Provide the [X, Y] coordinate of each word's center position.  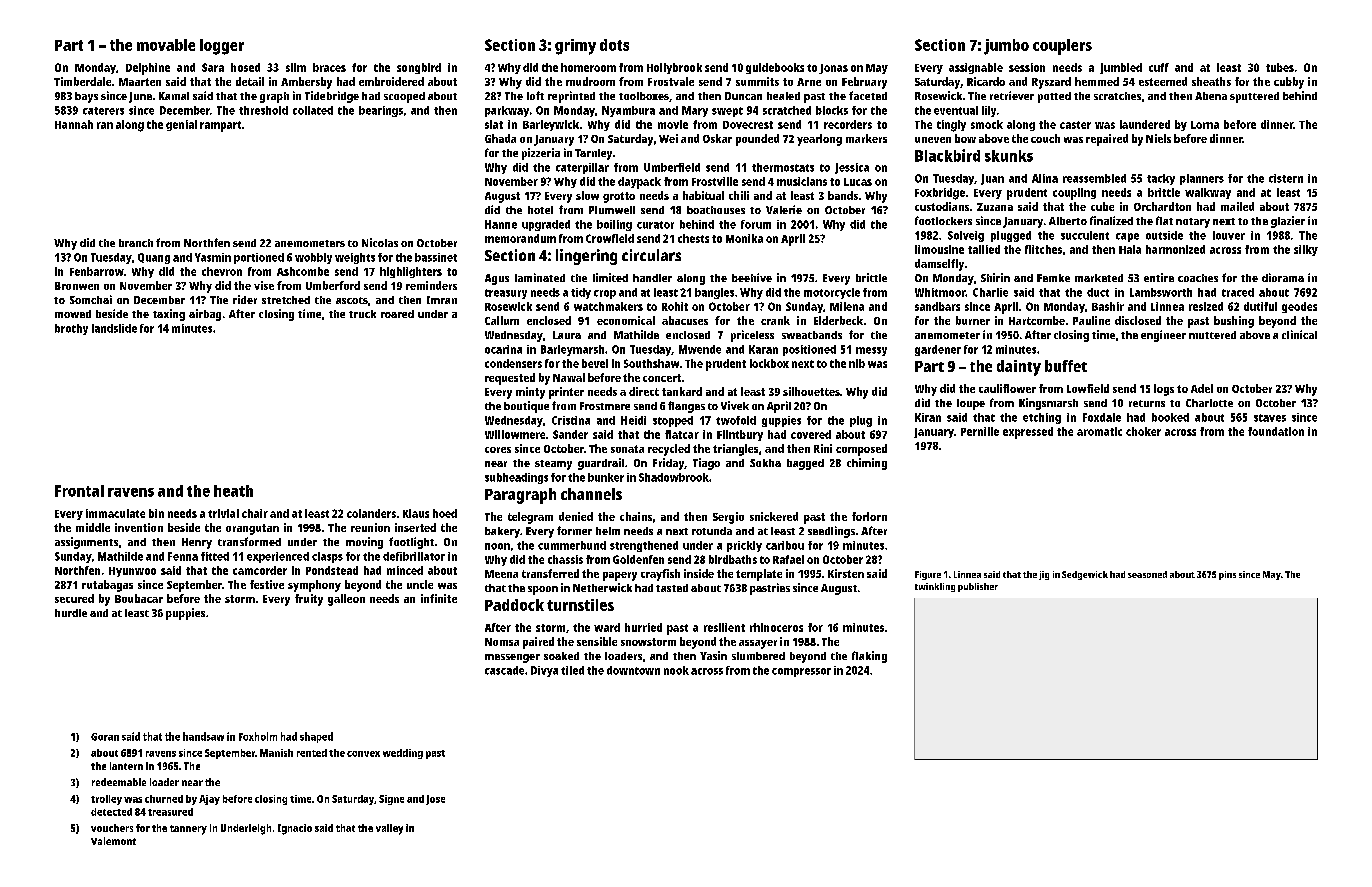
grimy [575, 47]
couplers [1062, 47]
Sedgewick [1085, 575]
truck [362, 314]
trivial [223, 513]
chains [636, 516]
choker [1143, 431]
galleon [346, 600]
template [759, 575]
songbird [419, 68]
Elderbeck [838, 320]
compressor [801, 672]
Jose [435, 800]
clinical [1299, 334]
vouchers [112, 828]
